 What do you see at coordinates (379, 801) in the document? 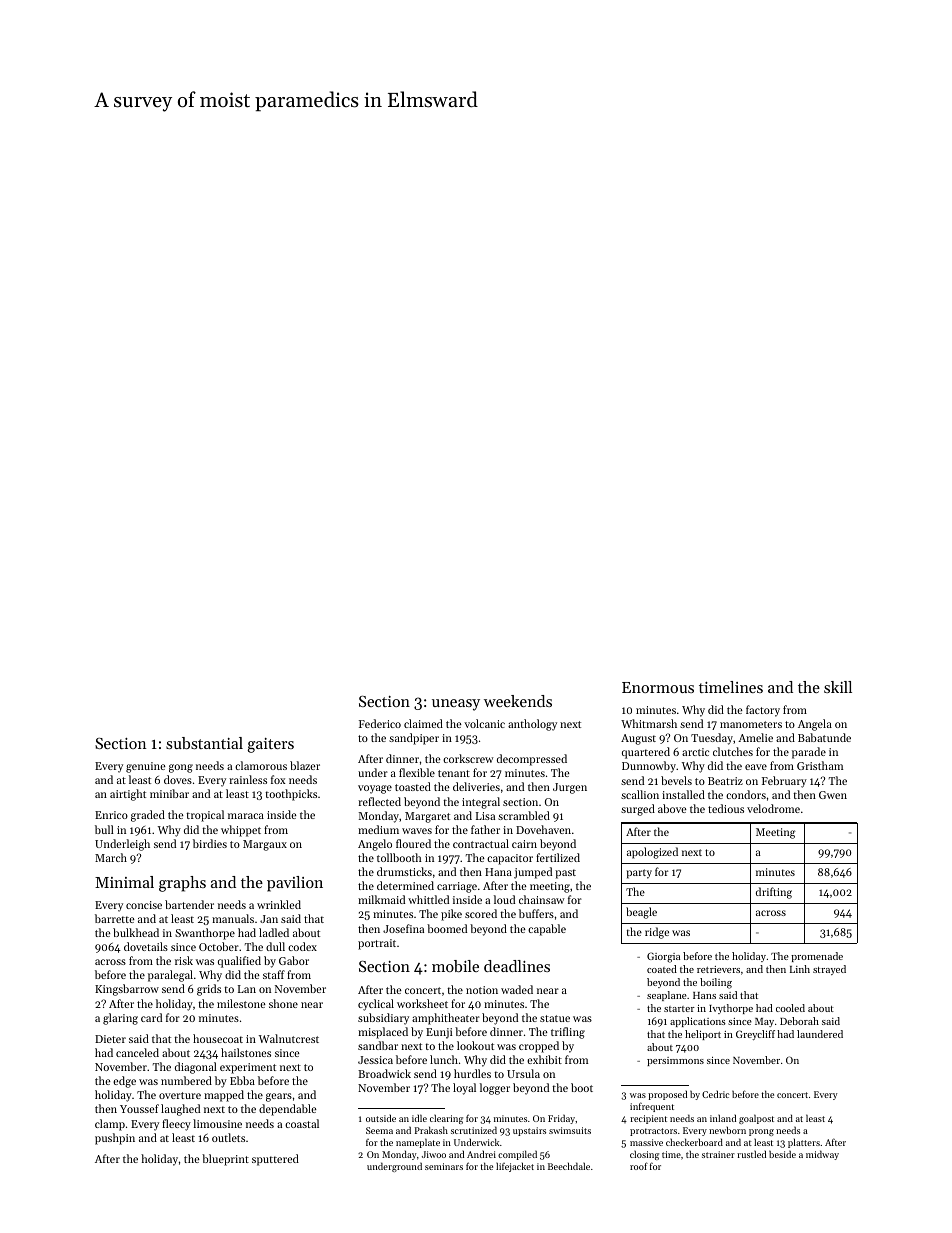
I see `reflected` at bounding box center [379, 801].
